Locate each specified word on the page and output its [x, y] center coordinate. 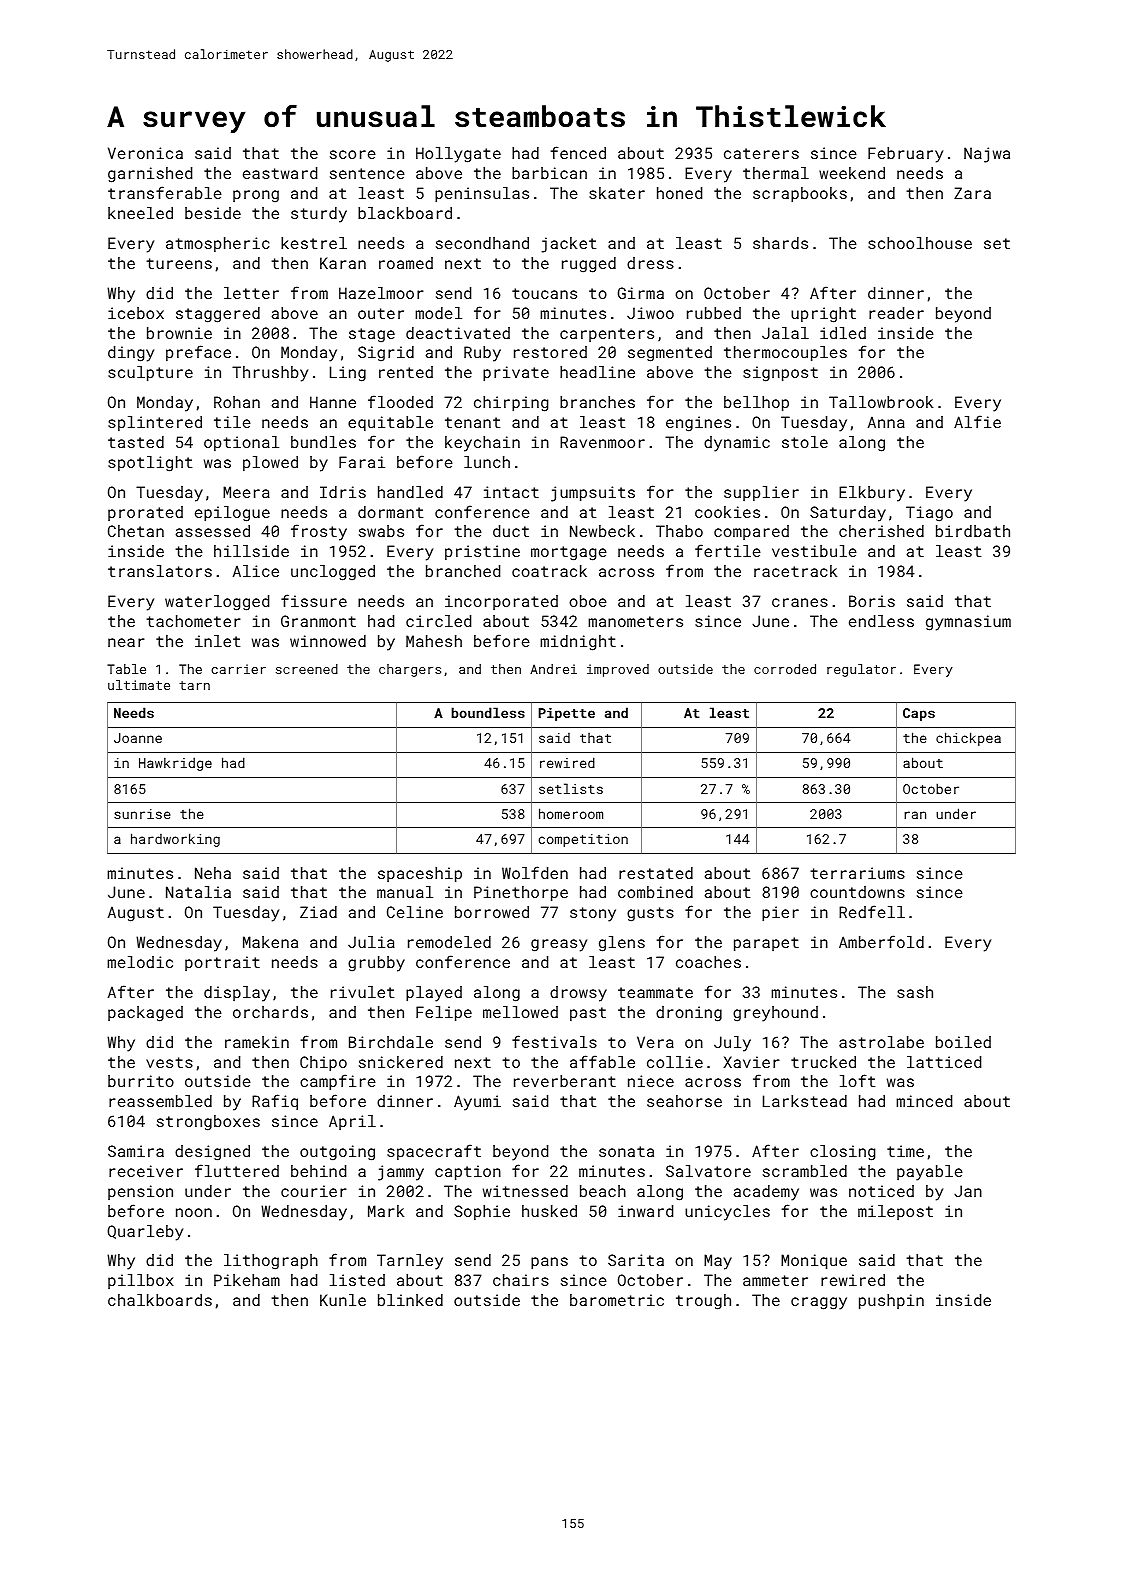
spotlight [150, 464]
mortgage [569, 553]
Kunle [343, 1300]
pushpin [891, 1302]
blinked [410, 1300]
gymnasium [968, 623]
